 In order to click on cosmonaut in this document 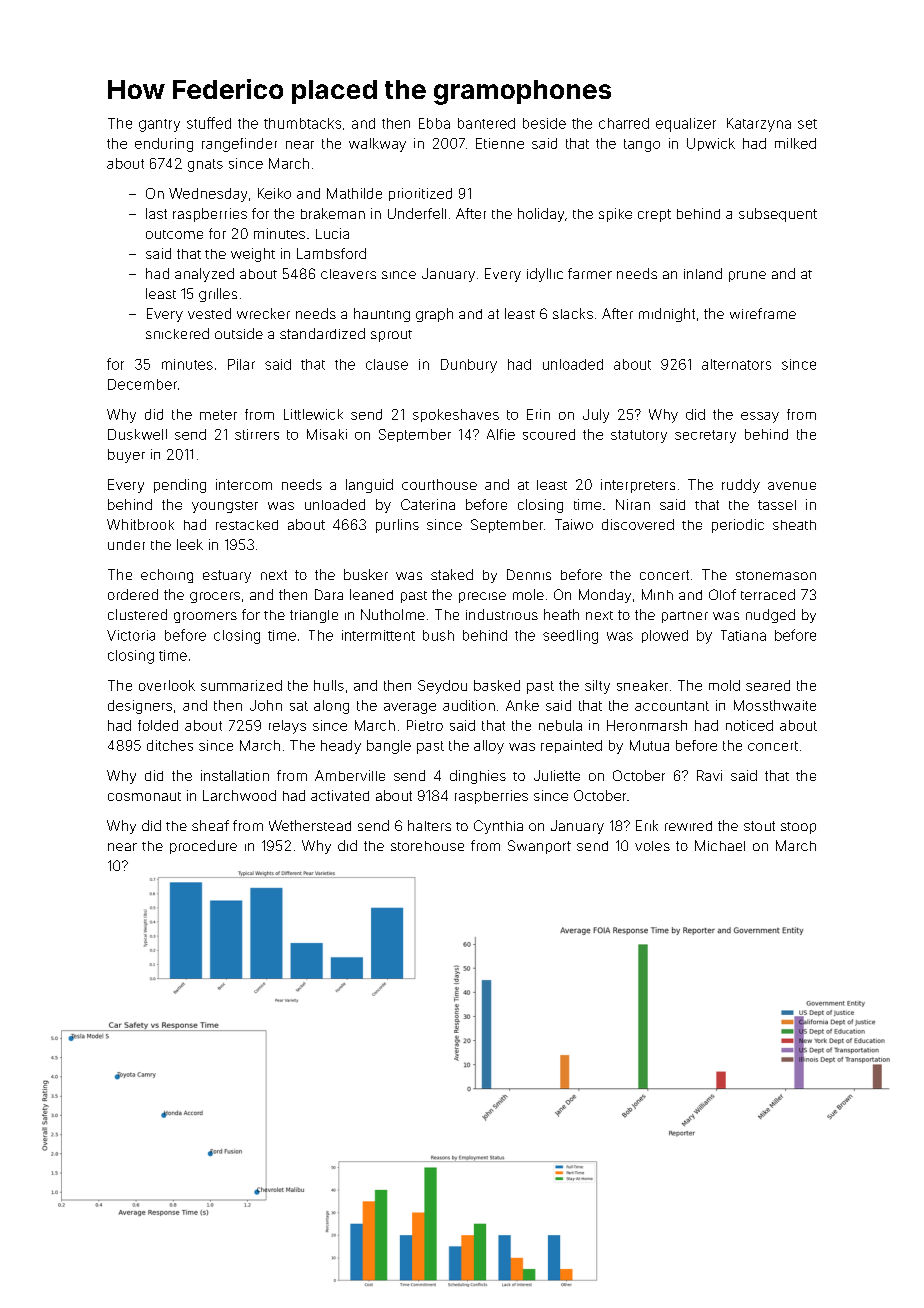, I will do `click(144, 796)`.
